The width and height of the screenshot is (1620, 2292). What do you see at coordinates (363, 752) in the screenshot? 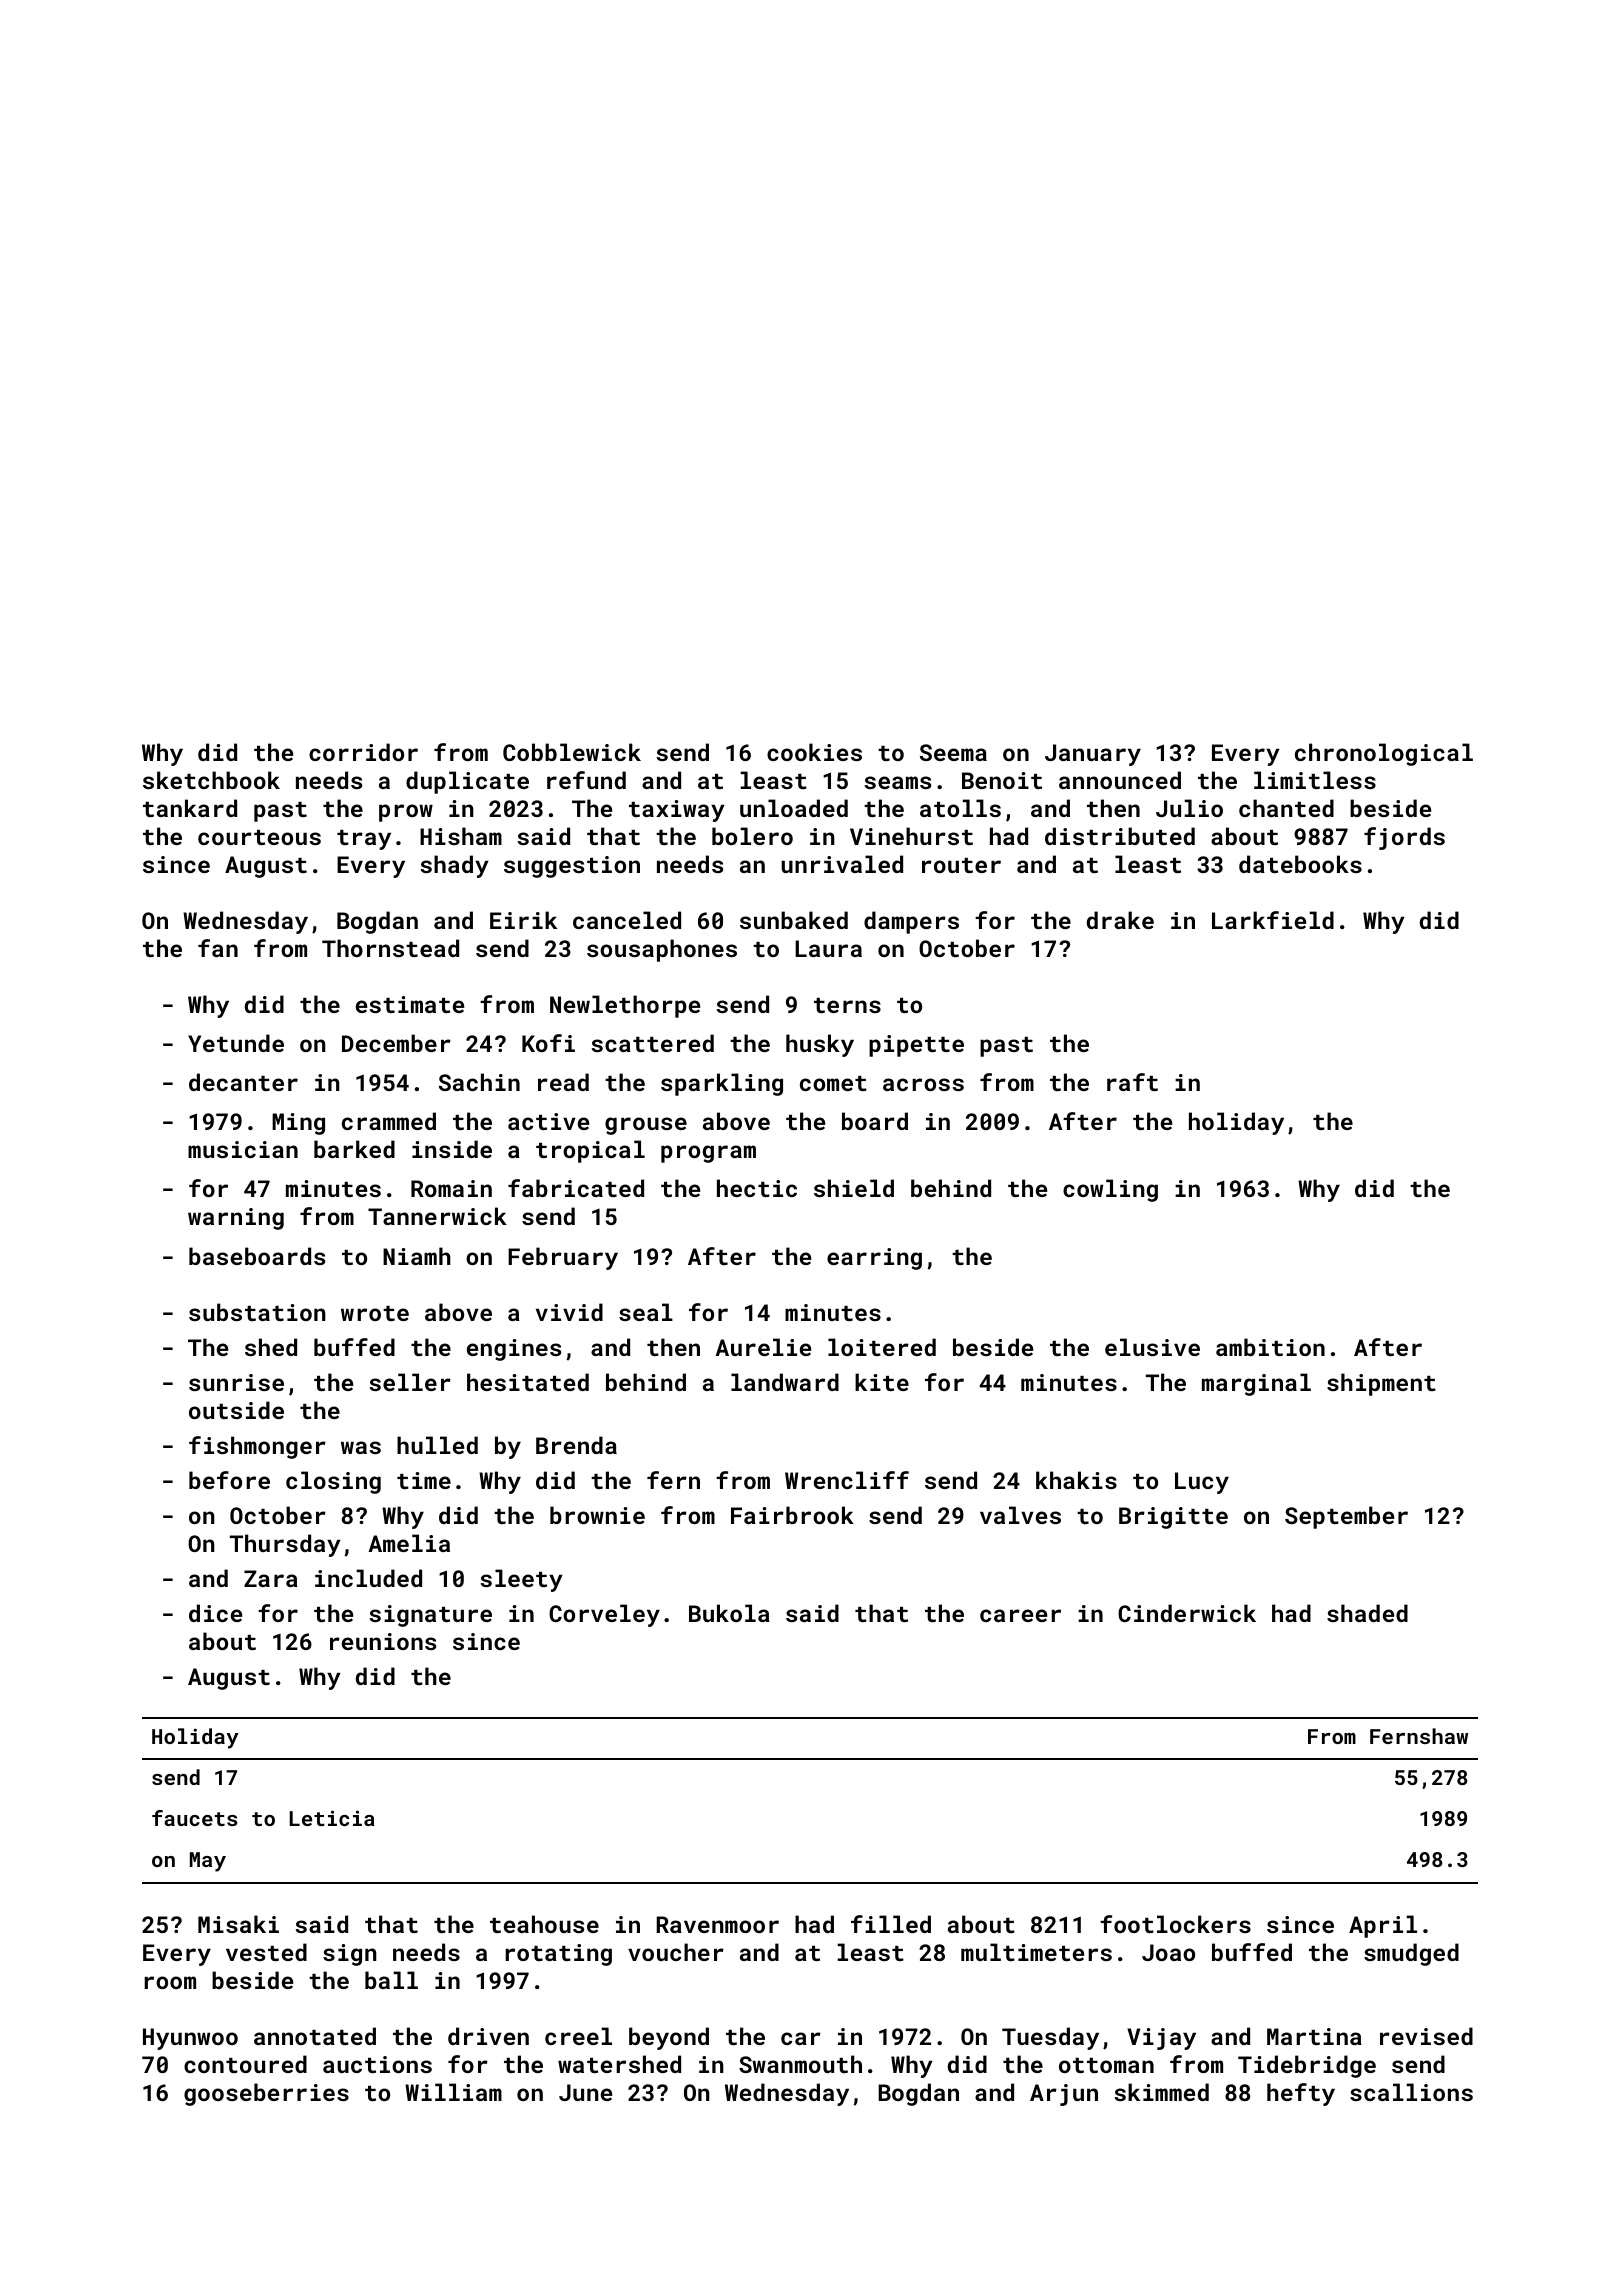
I see `corridor` at bounding box center [363, 752].
